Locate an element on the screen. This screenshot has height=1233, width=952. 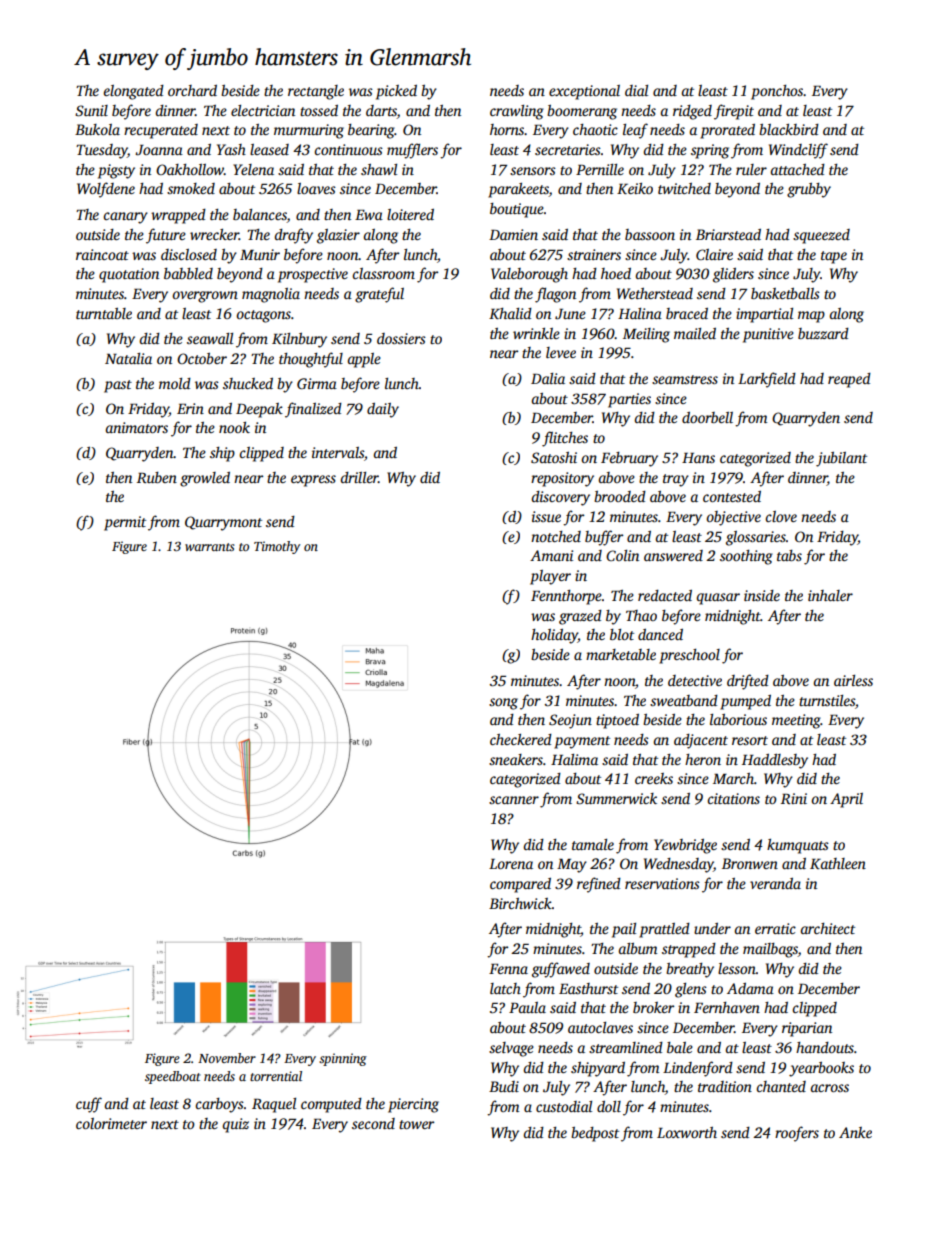
classroom is located at coordinates (383, 273).
